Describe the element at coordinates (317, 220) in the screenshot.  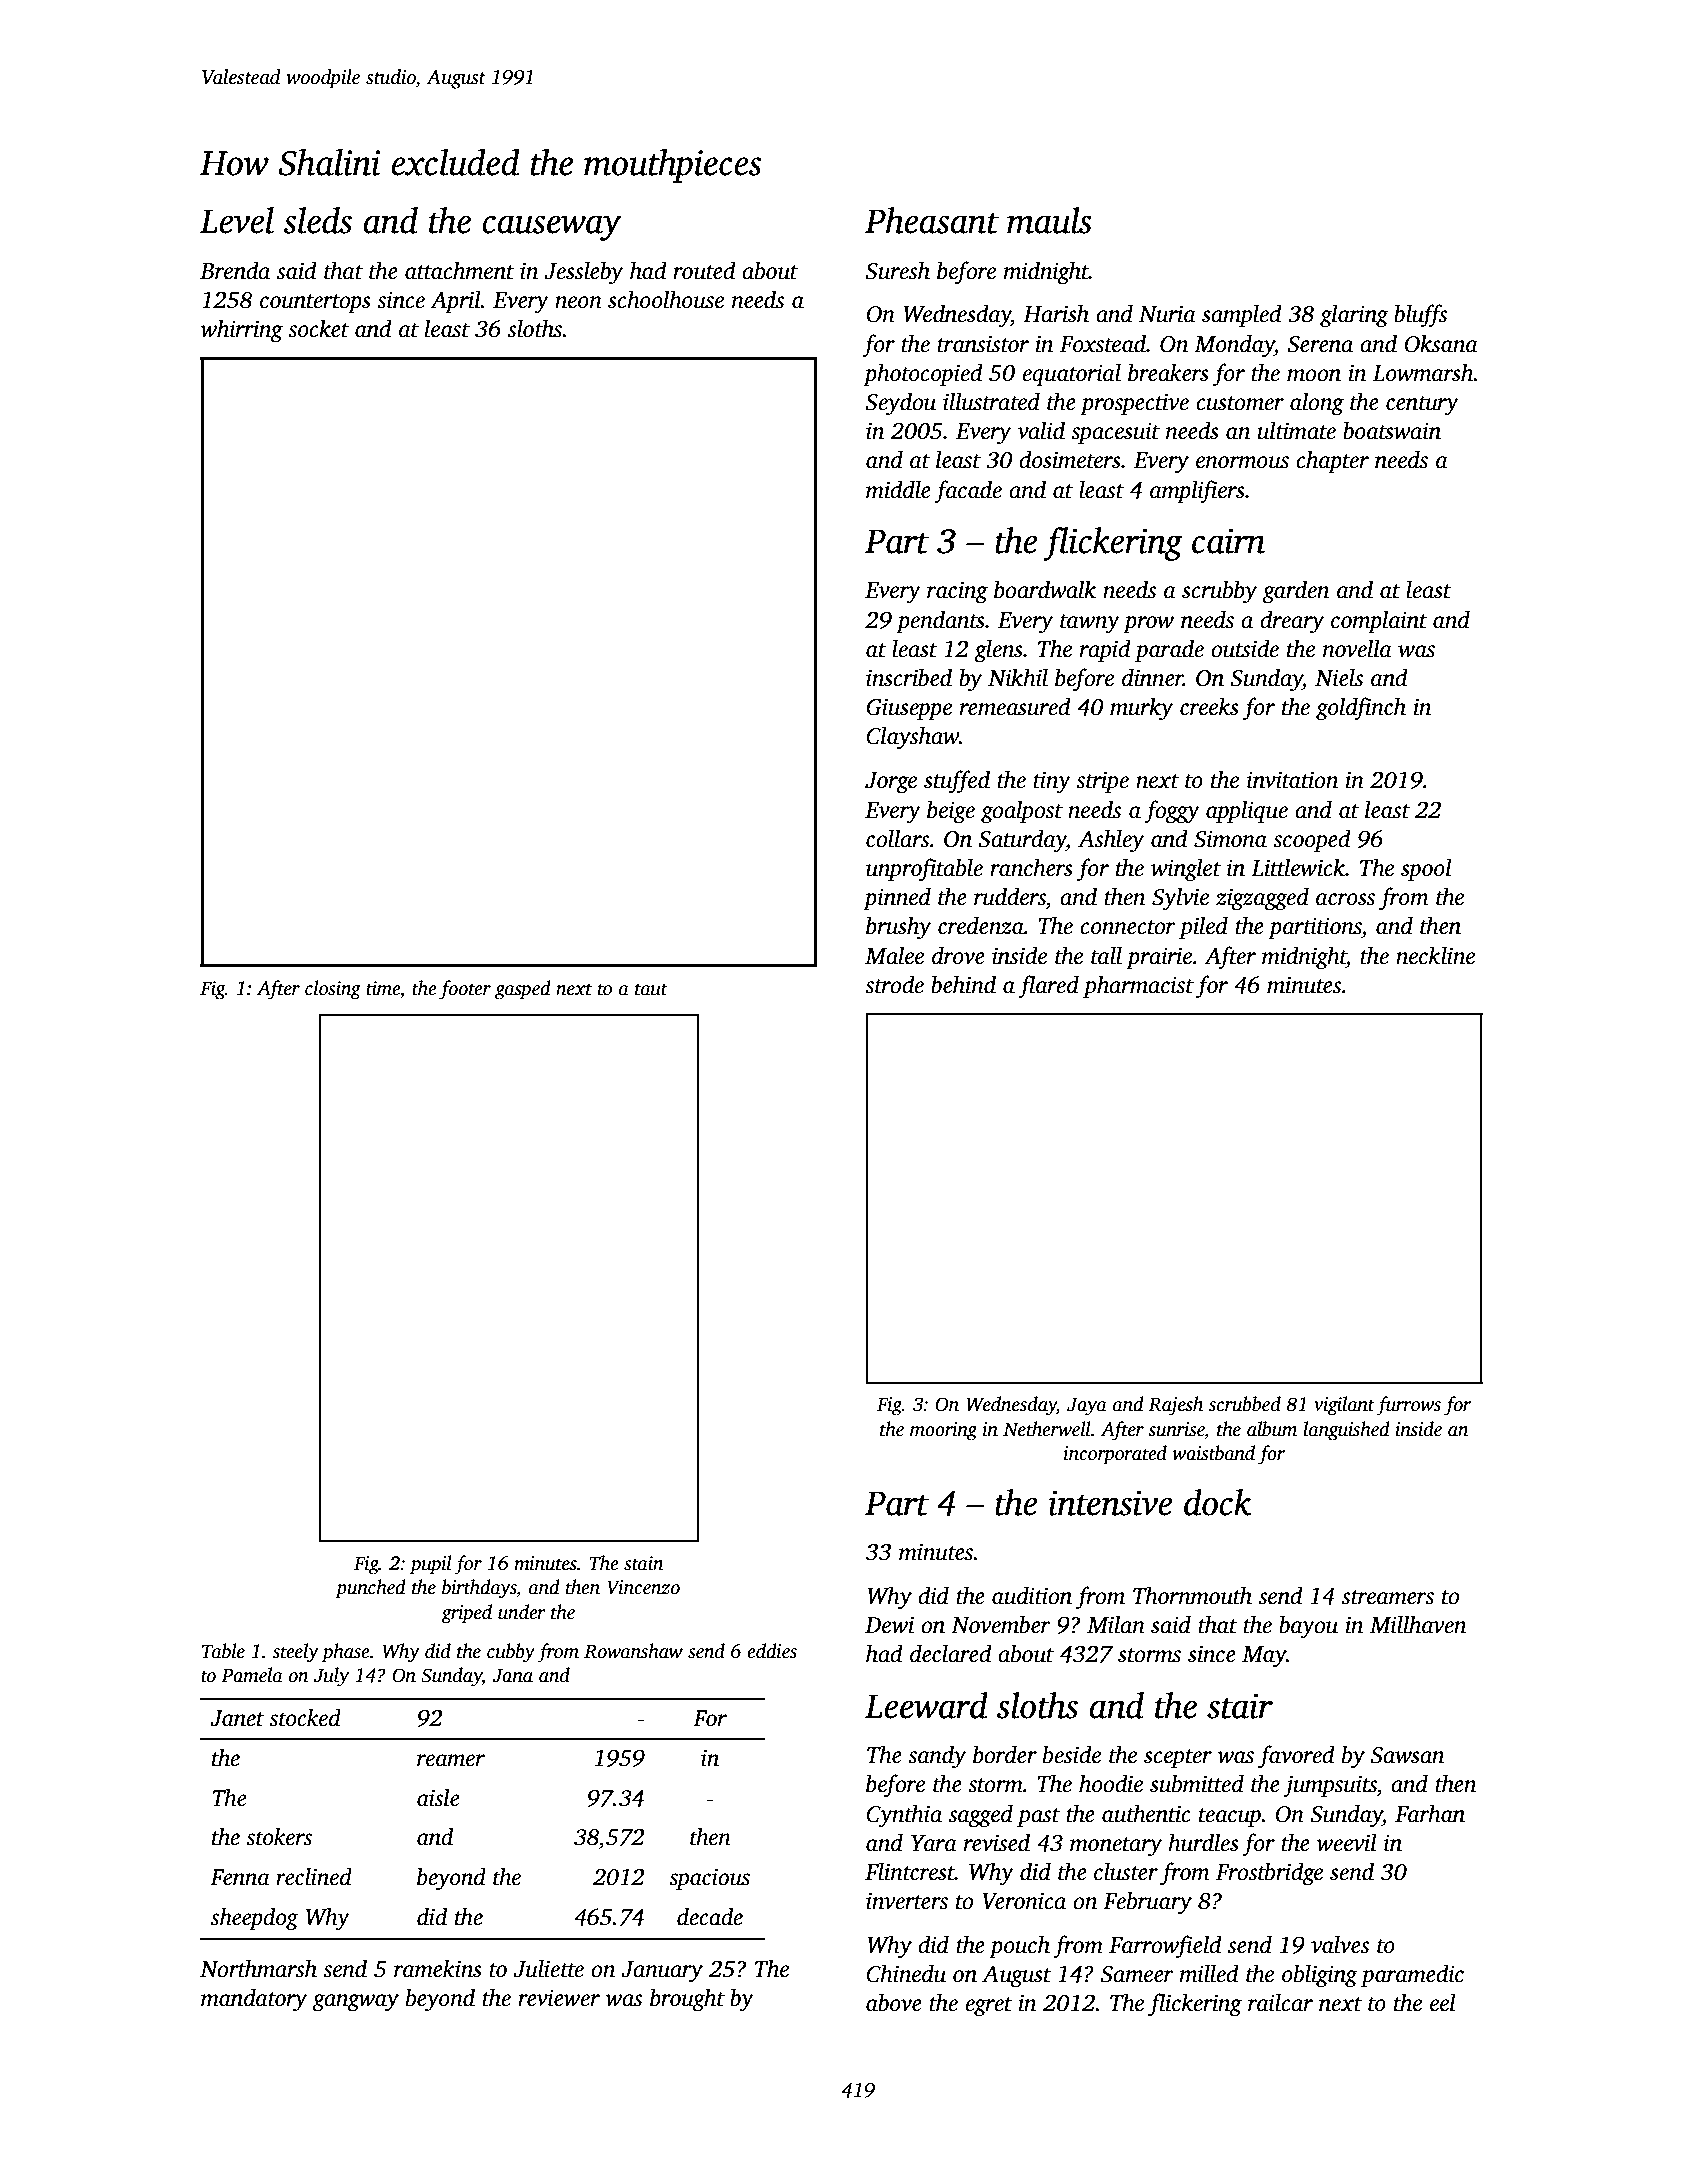
I see `sleds` at that location.
